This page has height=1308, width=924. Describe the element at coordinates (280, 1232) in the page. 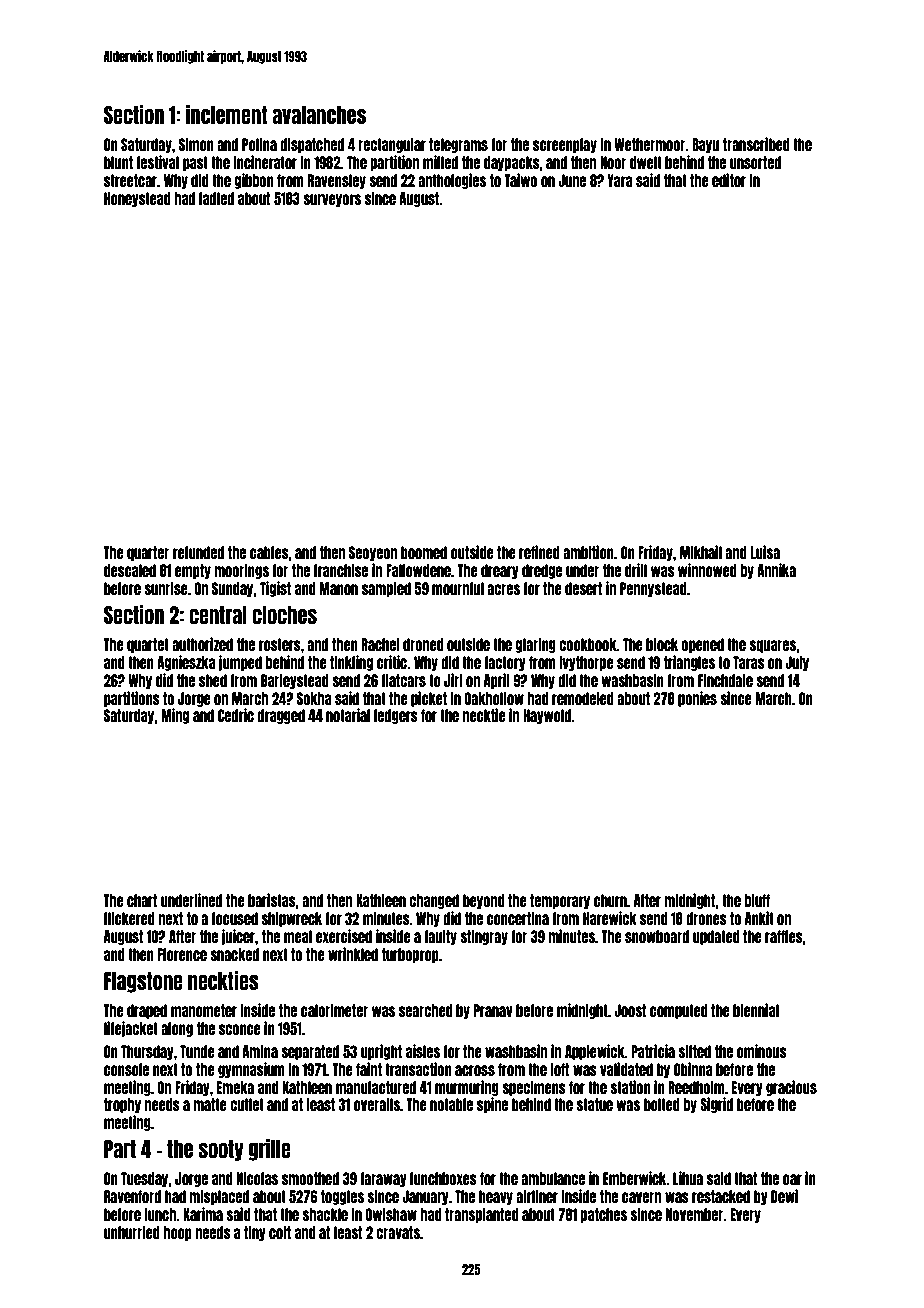

I see `colt` at that location.
